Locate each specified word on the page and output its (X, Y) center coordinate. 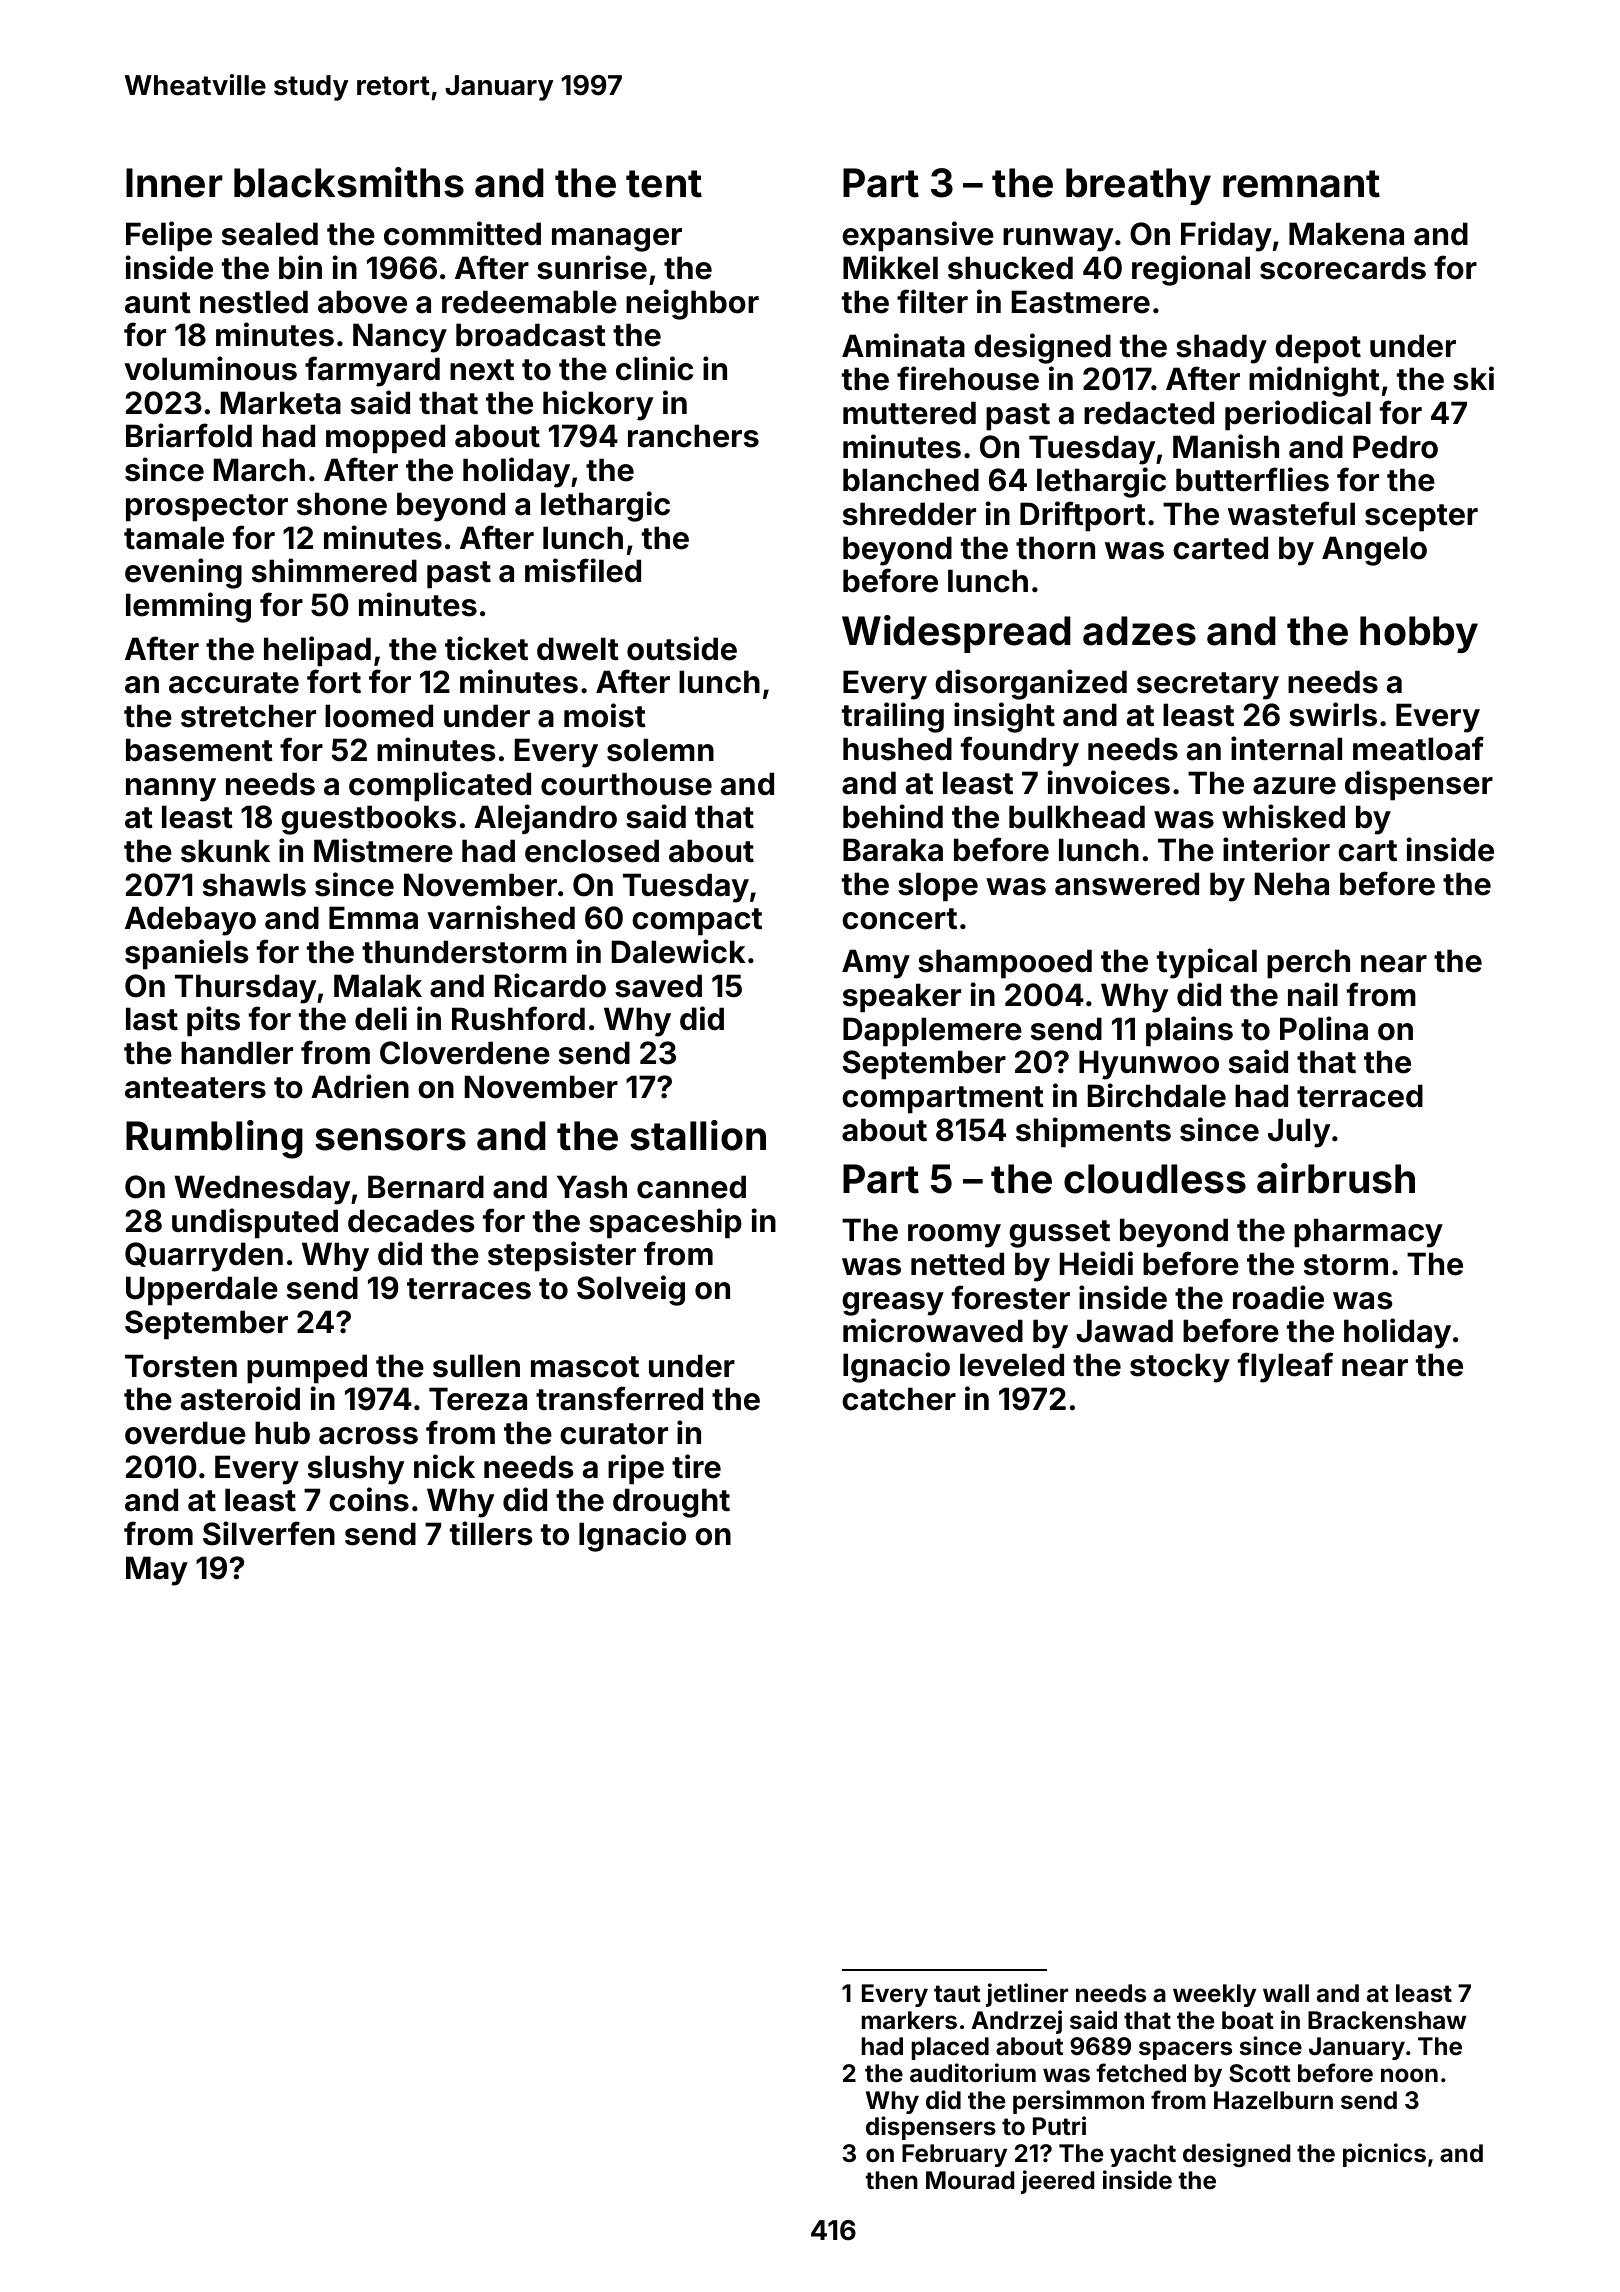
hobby (1419, 634)
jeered (1057, 2182)
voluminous (210, 368)
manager (617, 240)
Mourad (970, 2180)
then (891, 2180)
